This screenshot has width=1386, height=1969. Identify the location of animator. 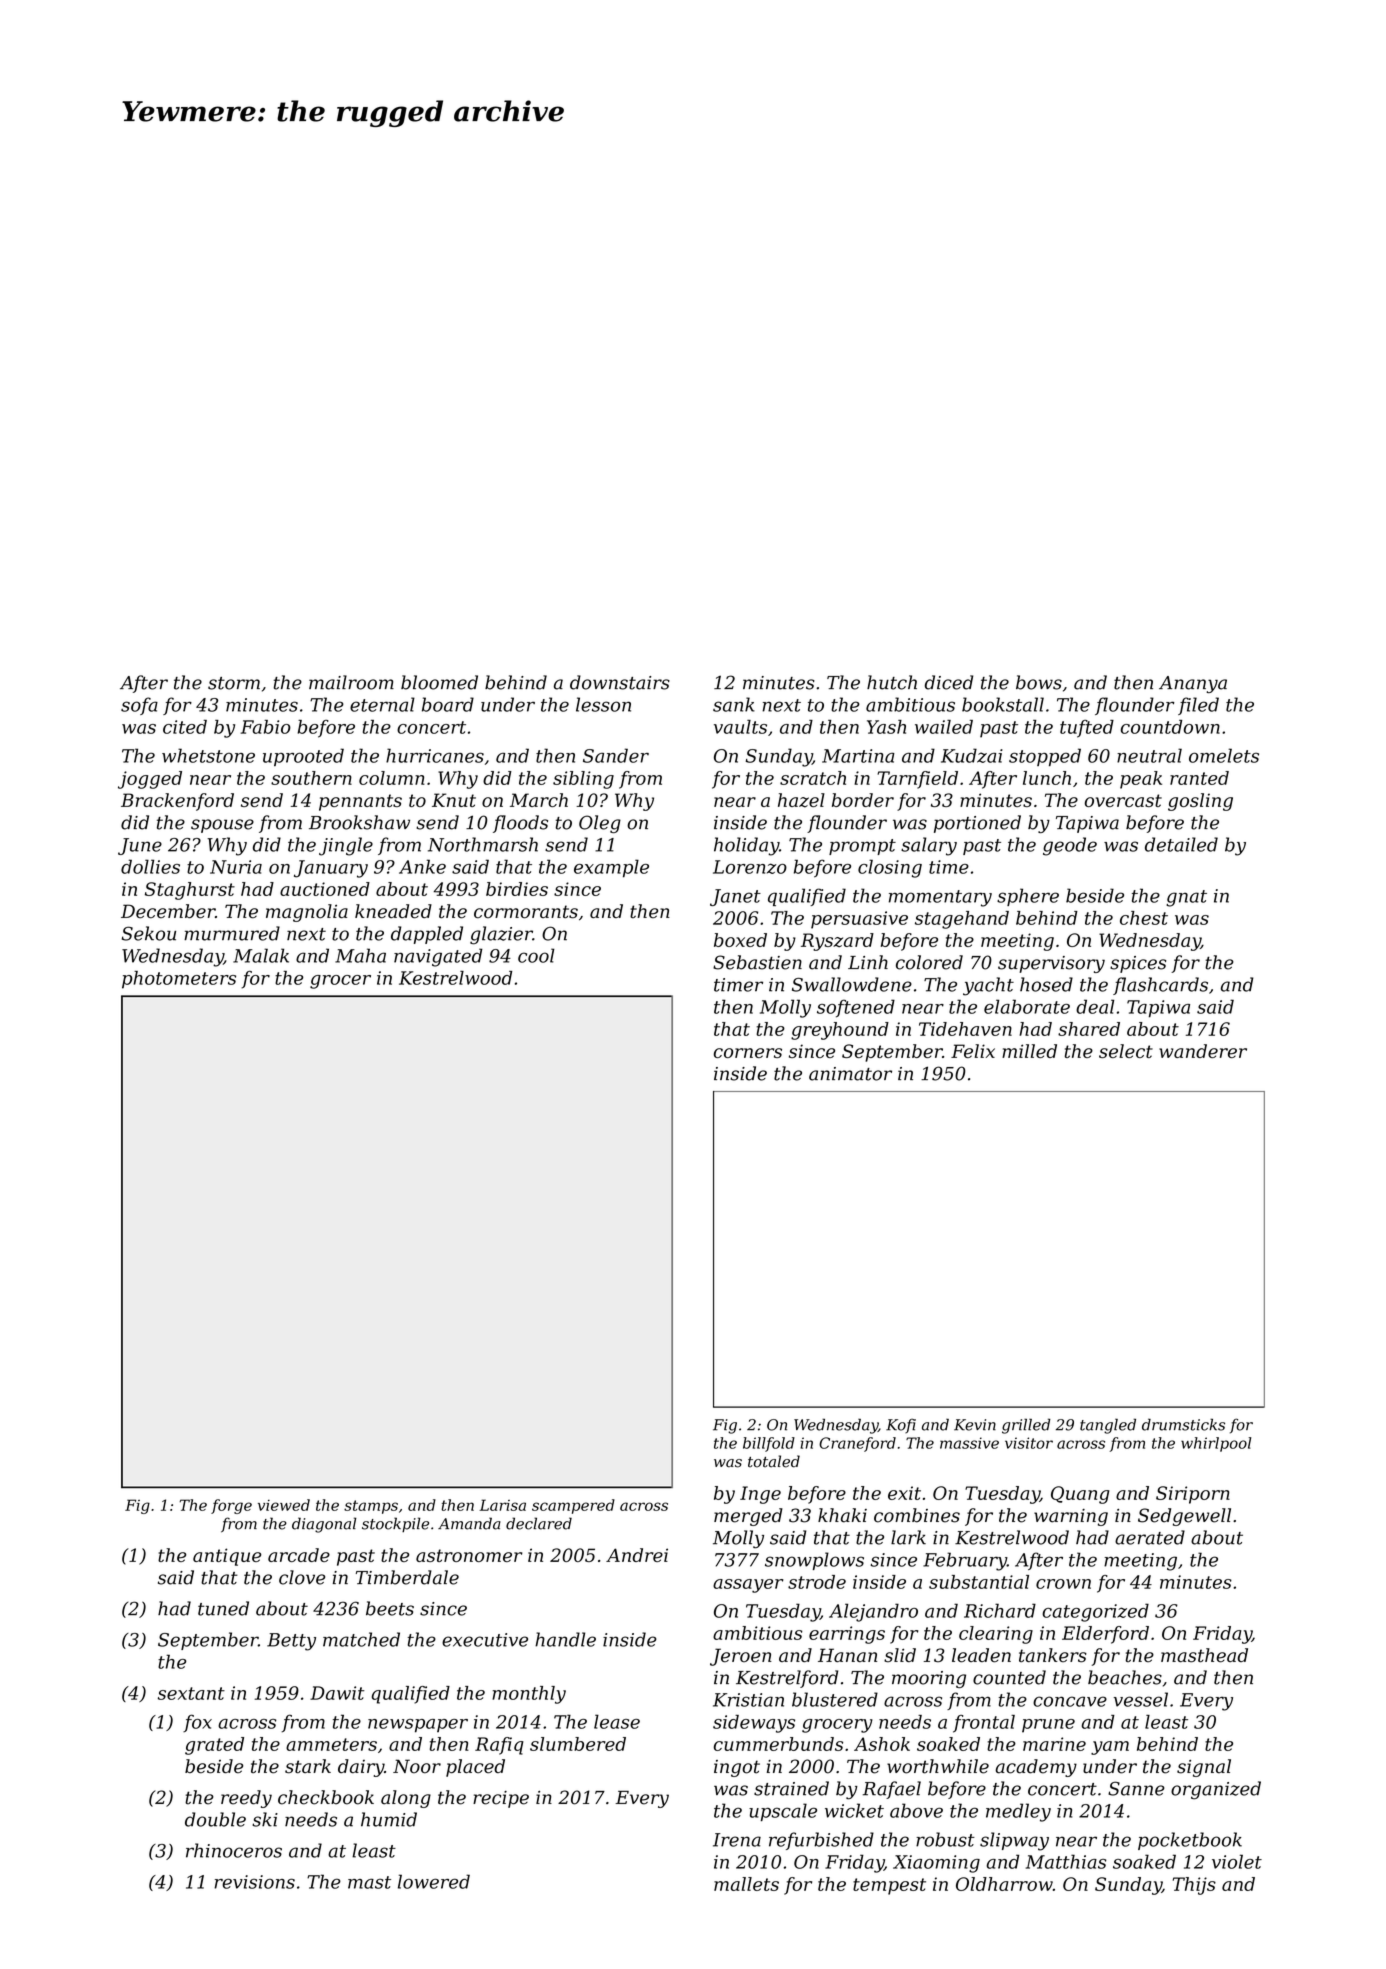
(850, 1074).
